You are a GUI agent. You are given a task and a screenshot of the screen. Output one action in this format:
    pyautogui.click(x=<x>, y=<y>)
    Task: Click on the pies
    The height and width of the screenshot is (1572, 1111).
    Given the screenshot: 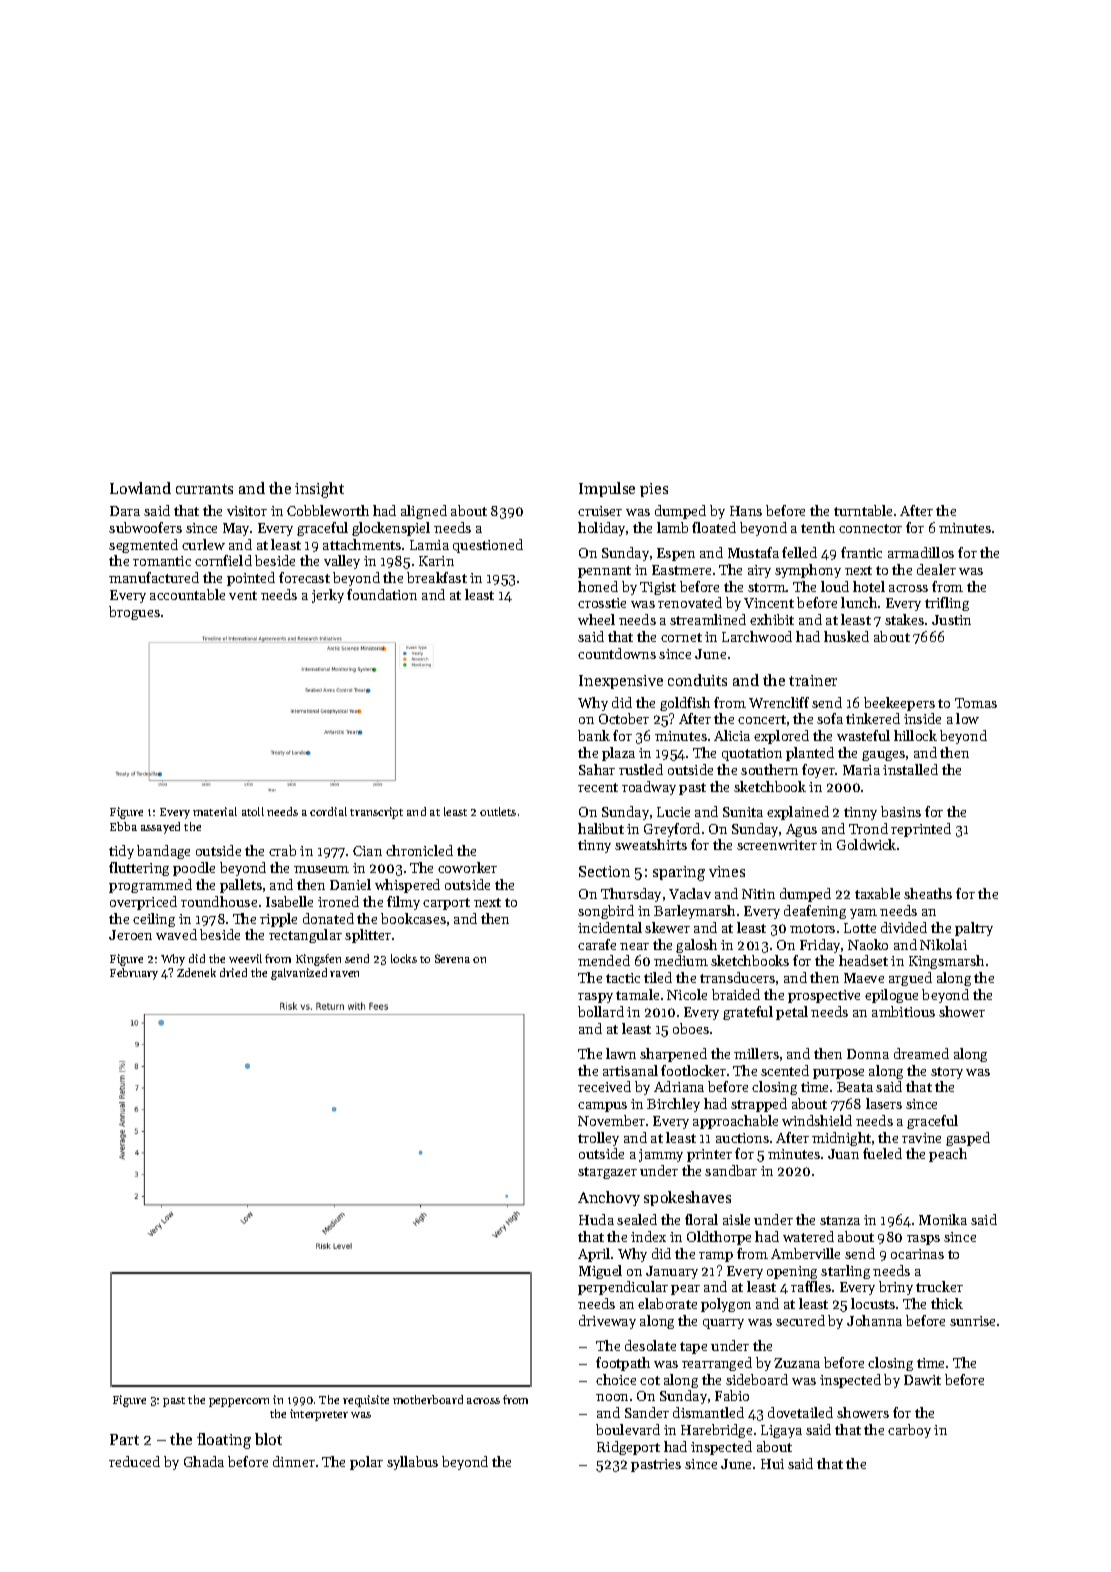 What is the action you would take?
    pyautogui.click(x=654, y=490)
